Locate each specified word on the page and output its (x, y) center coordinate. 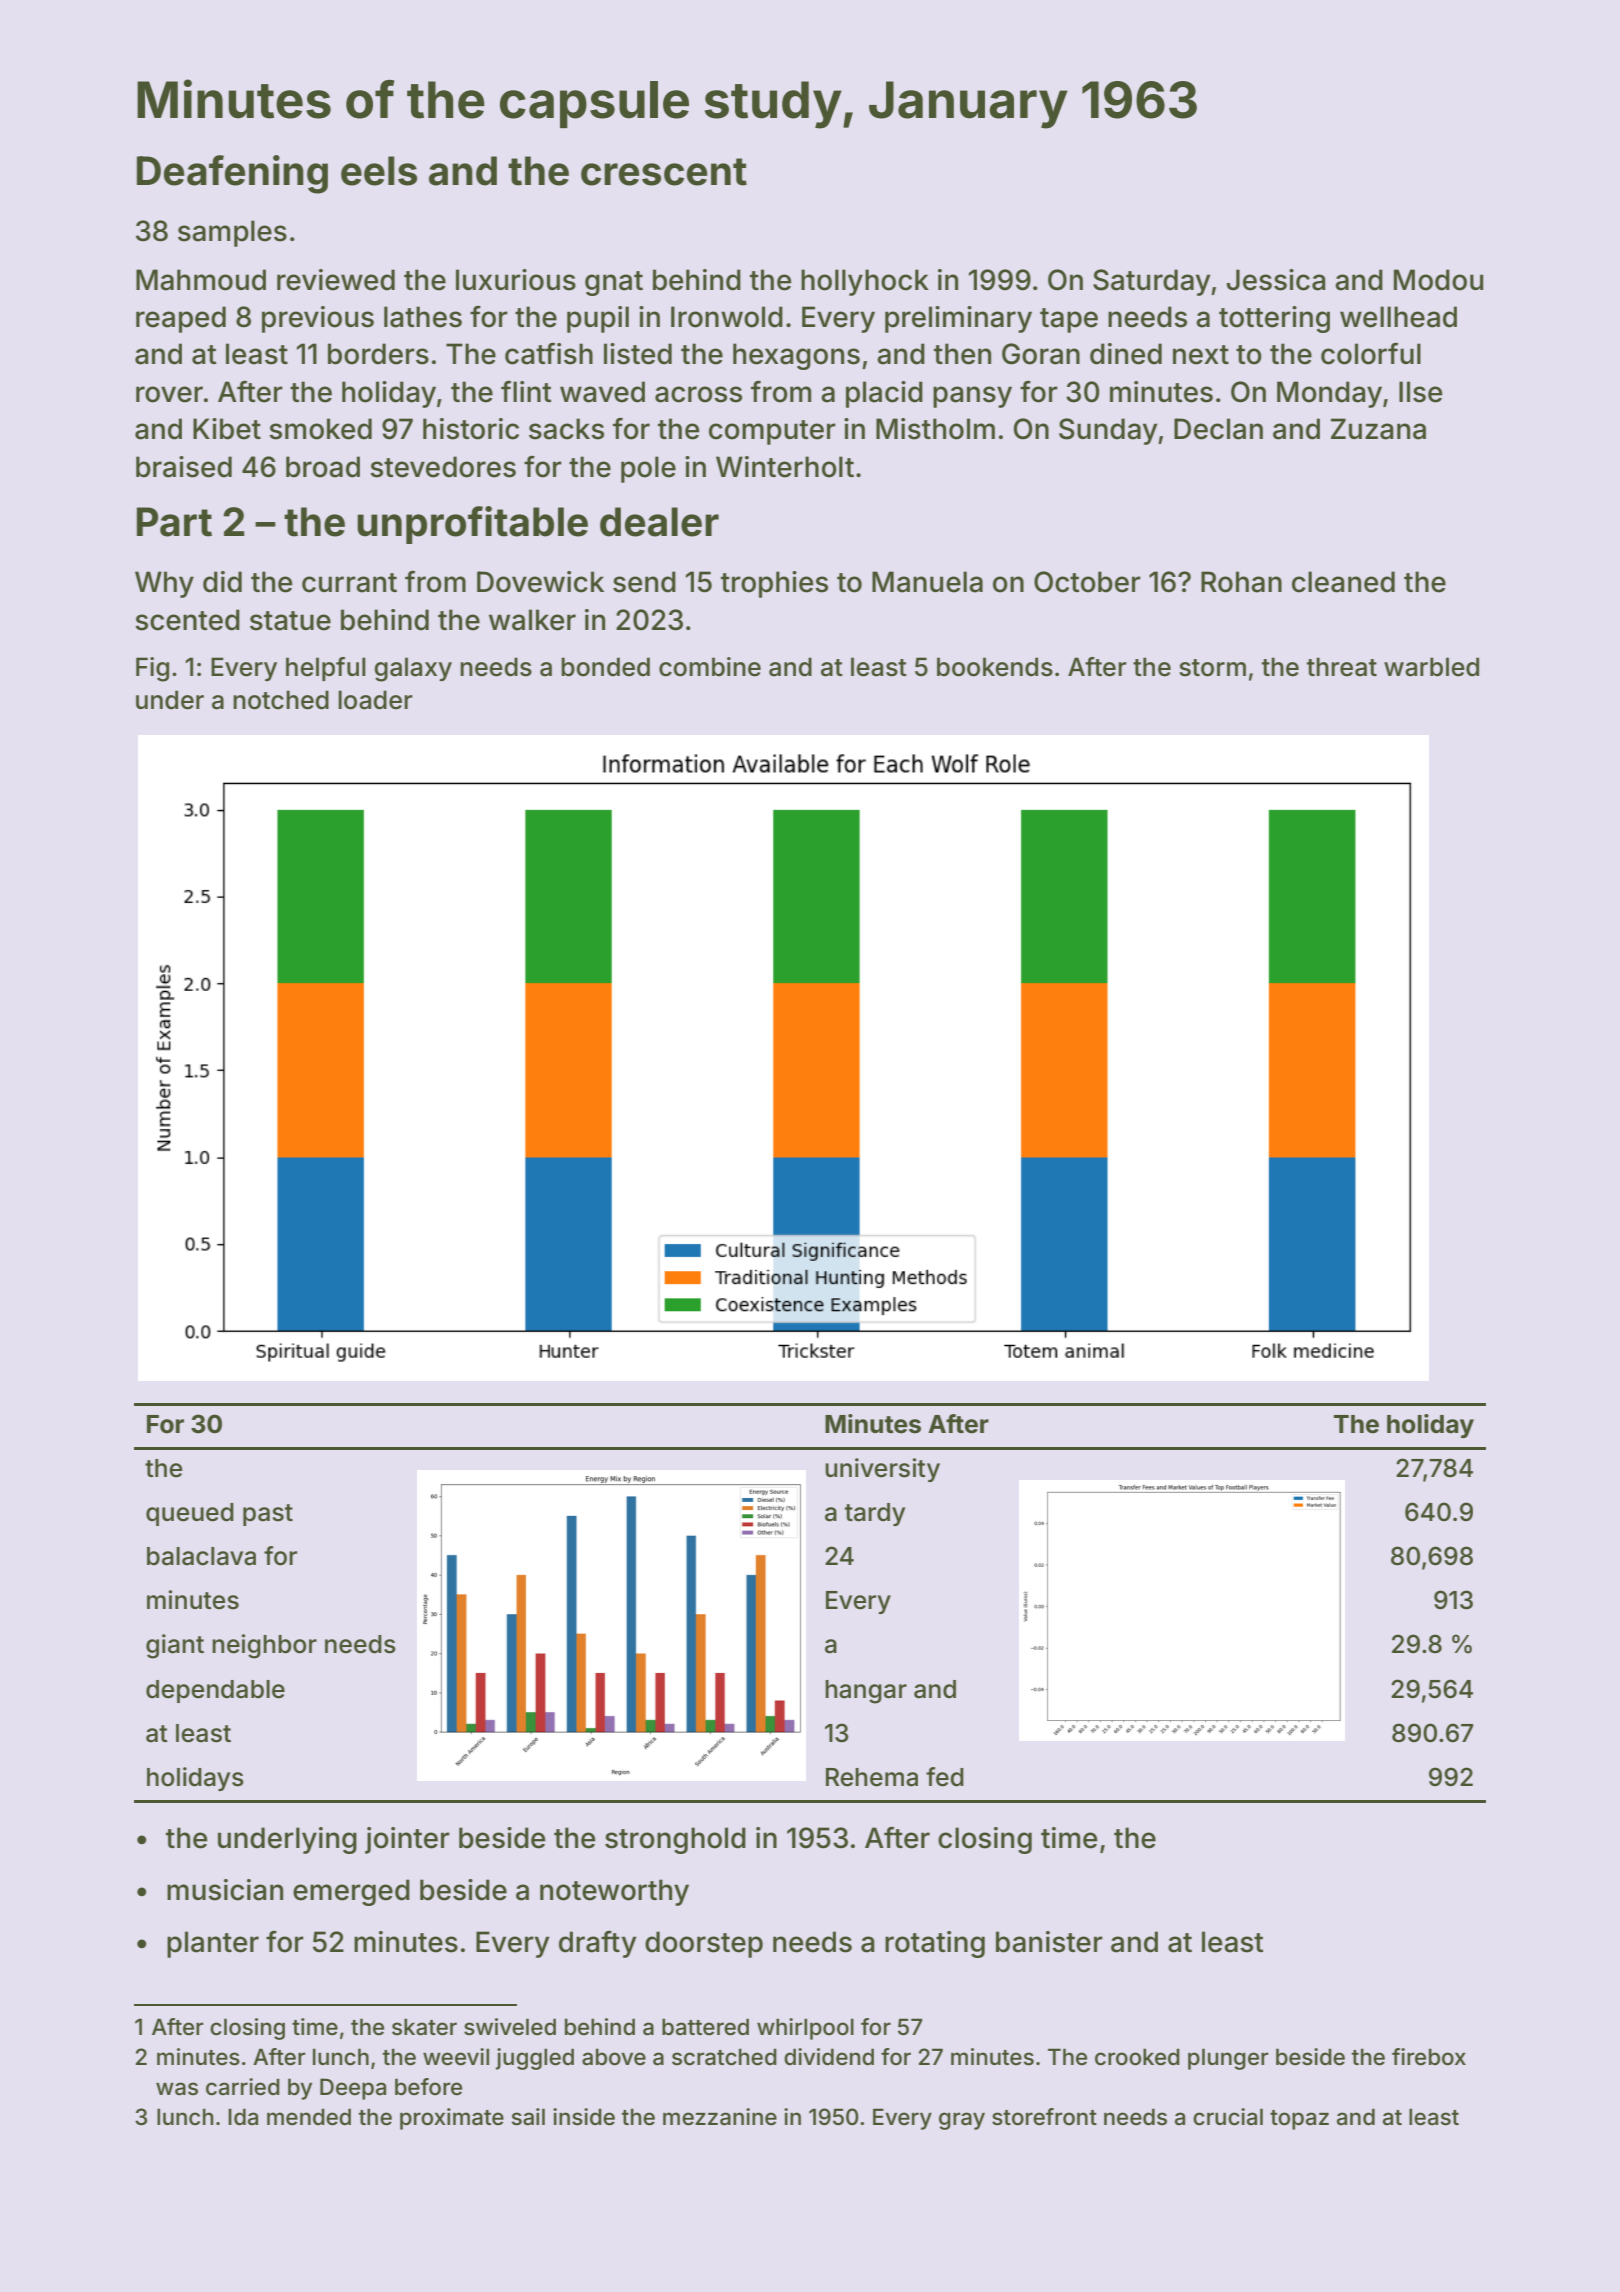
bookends (995, 667)
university (882, 1470)
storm (1212, 668)
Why (164, 584)
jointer (407, 1840)
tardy (875, 1514)
